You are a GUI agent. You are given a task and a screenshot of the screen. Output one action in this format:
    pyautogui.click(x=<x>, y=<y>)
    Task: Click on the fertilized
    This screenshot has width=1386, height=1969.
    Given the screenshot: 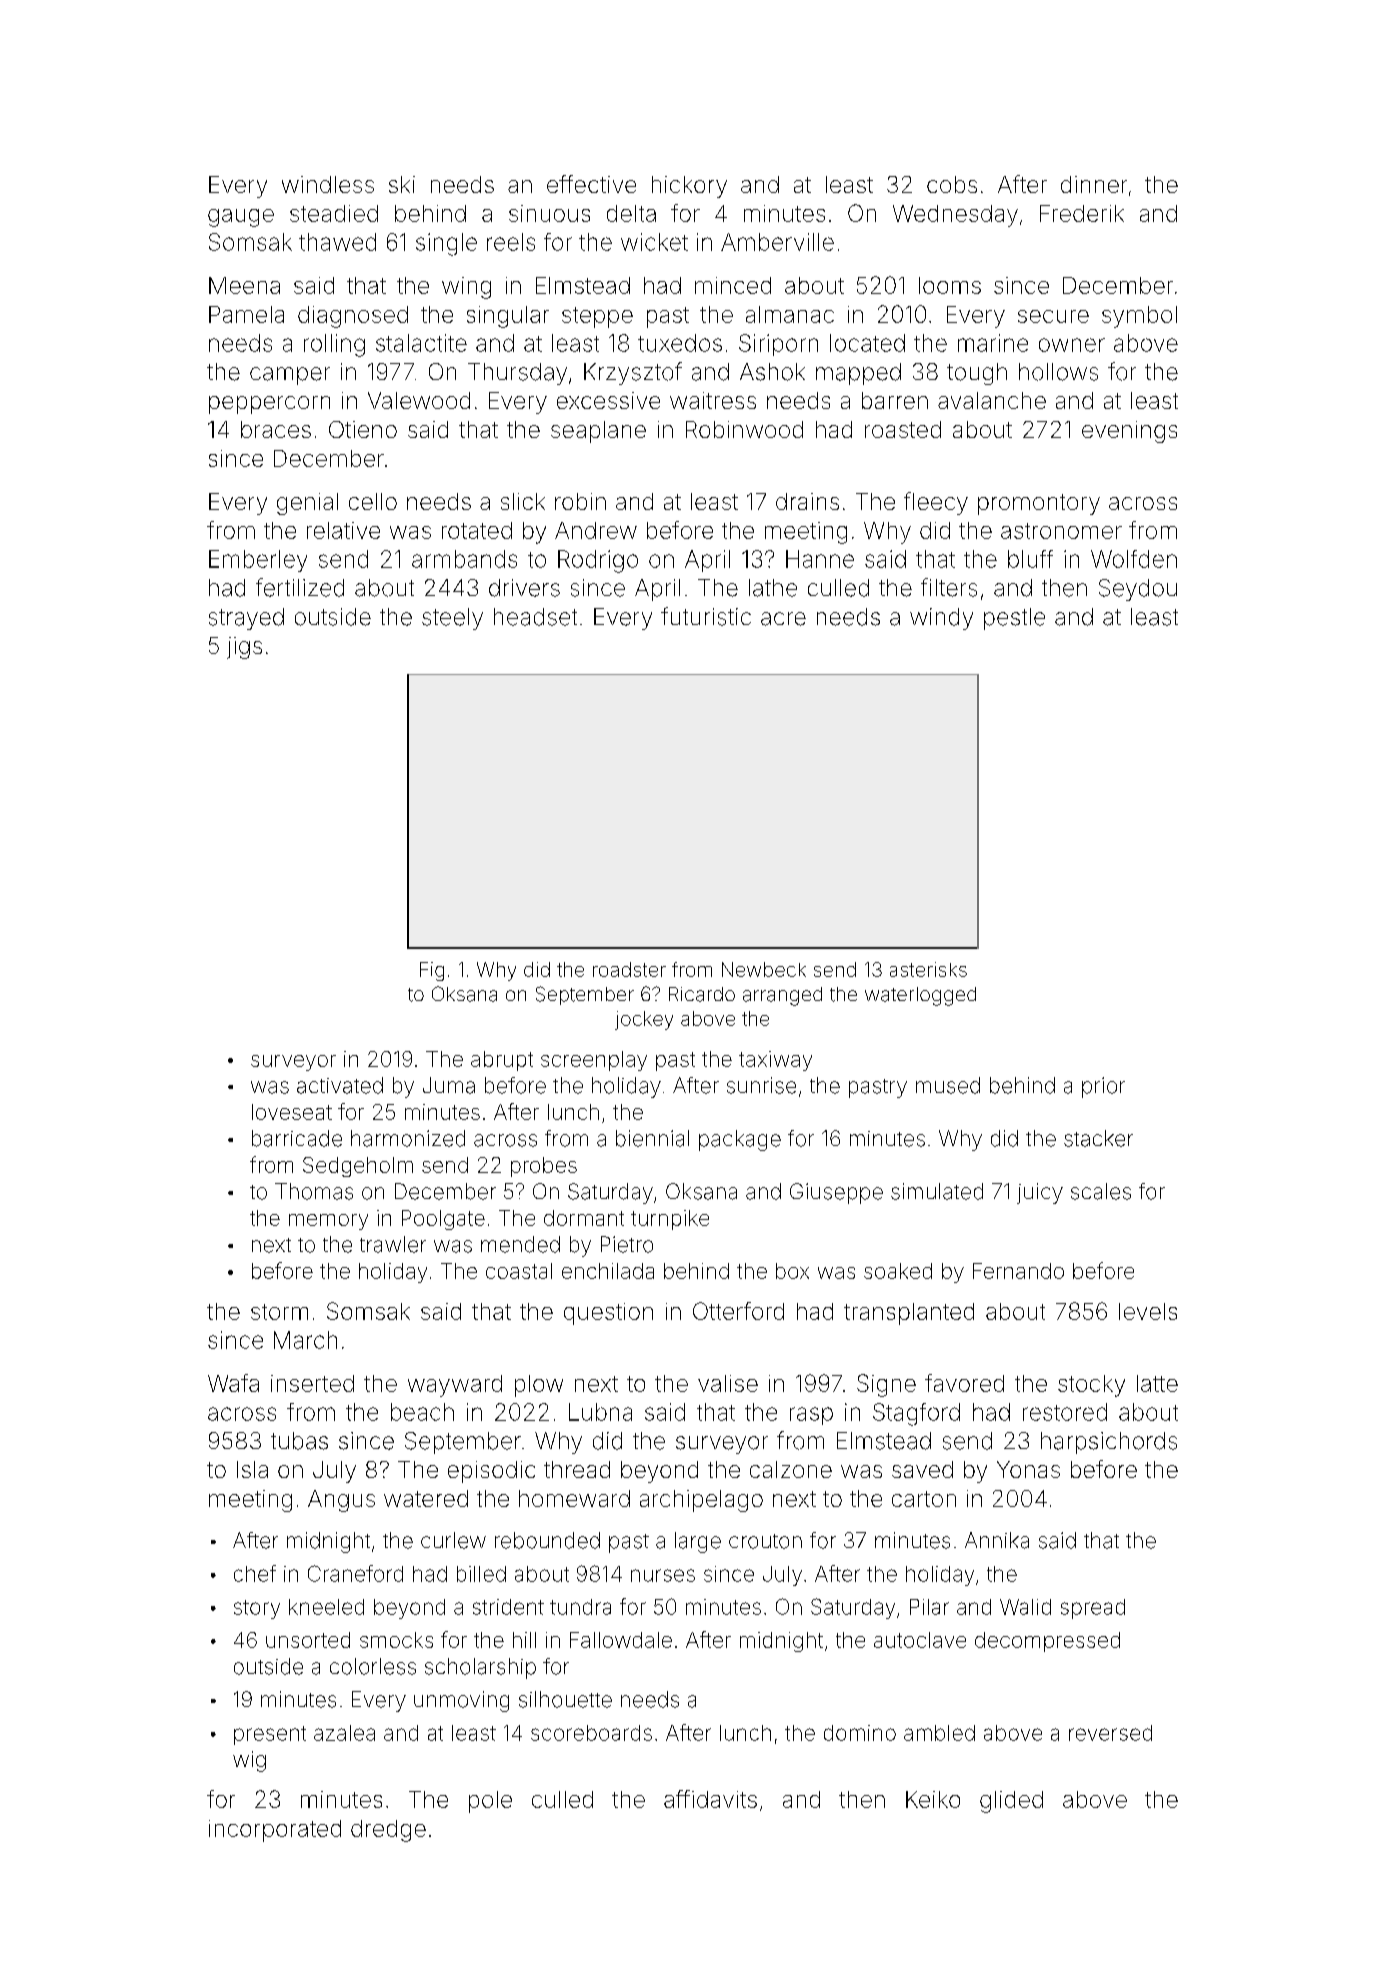 What is the action you would take?
    pyautogui.click(x=300, y=587)
